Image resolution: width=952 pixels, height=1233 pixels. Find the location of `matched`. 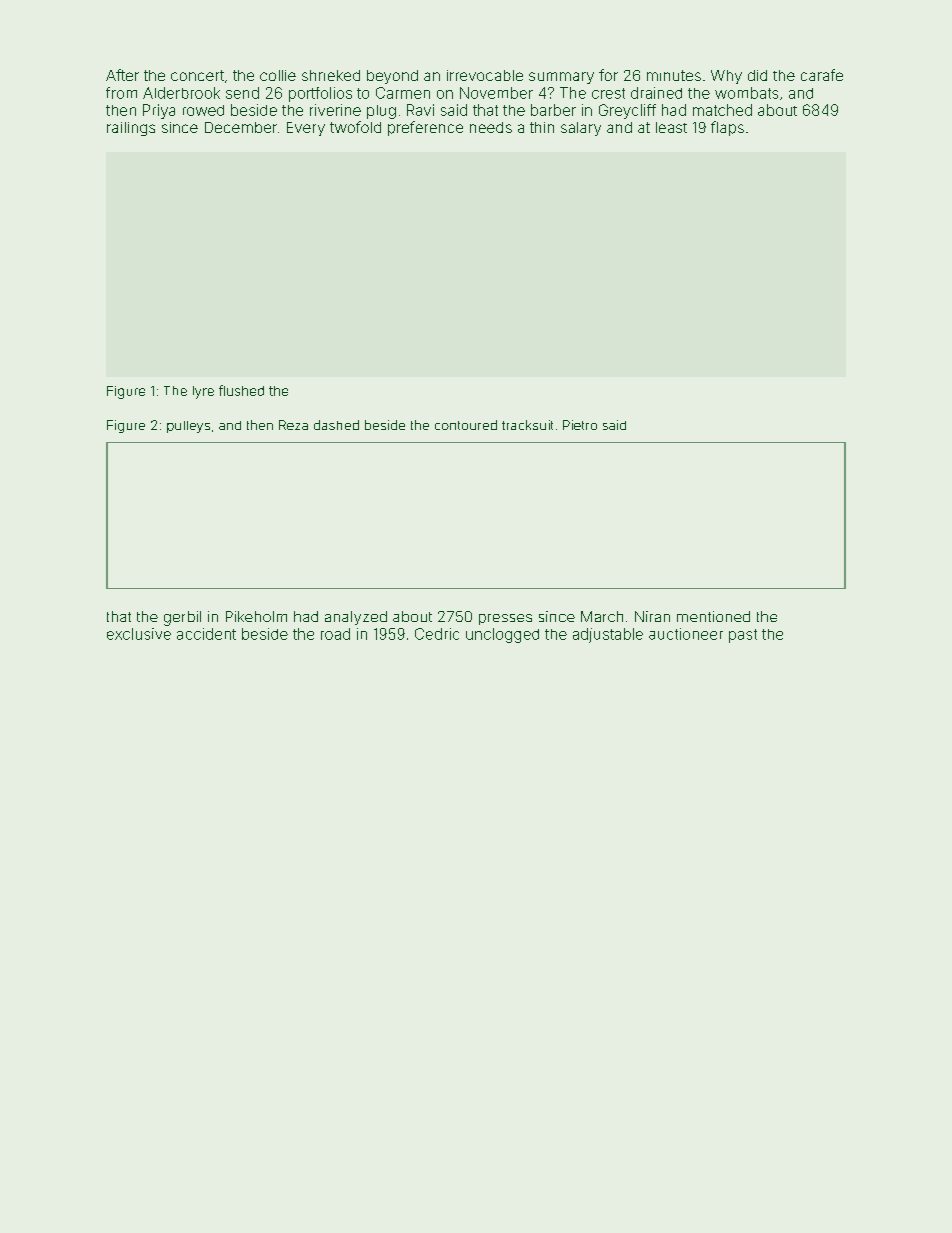

matched is located at coordinates (722, 110).
